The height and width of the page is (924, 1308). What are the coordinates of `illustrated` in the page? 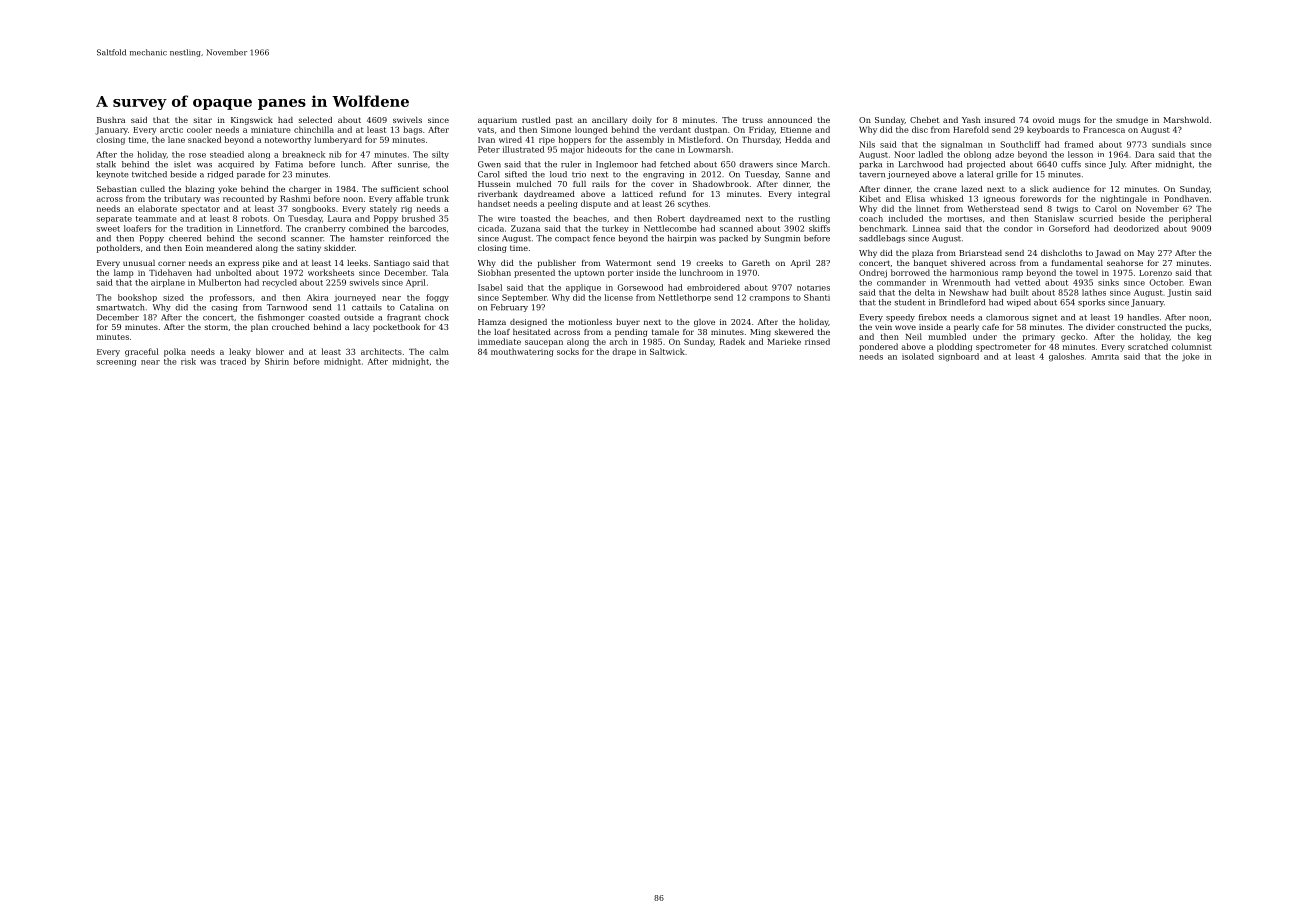 It's located at (523, 149).
